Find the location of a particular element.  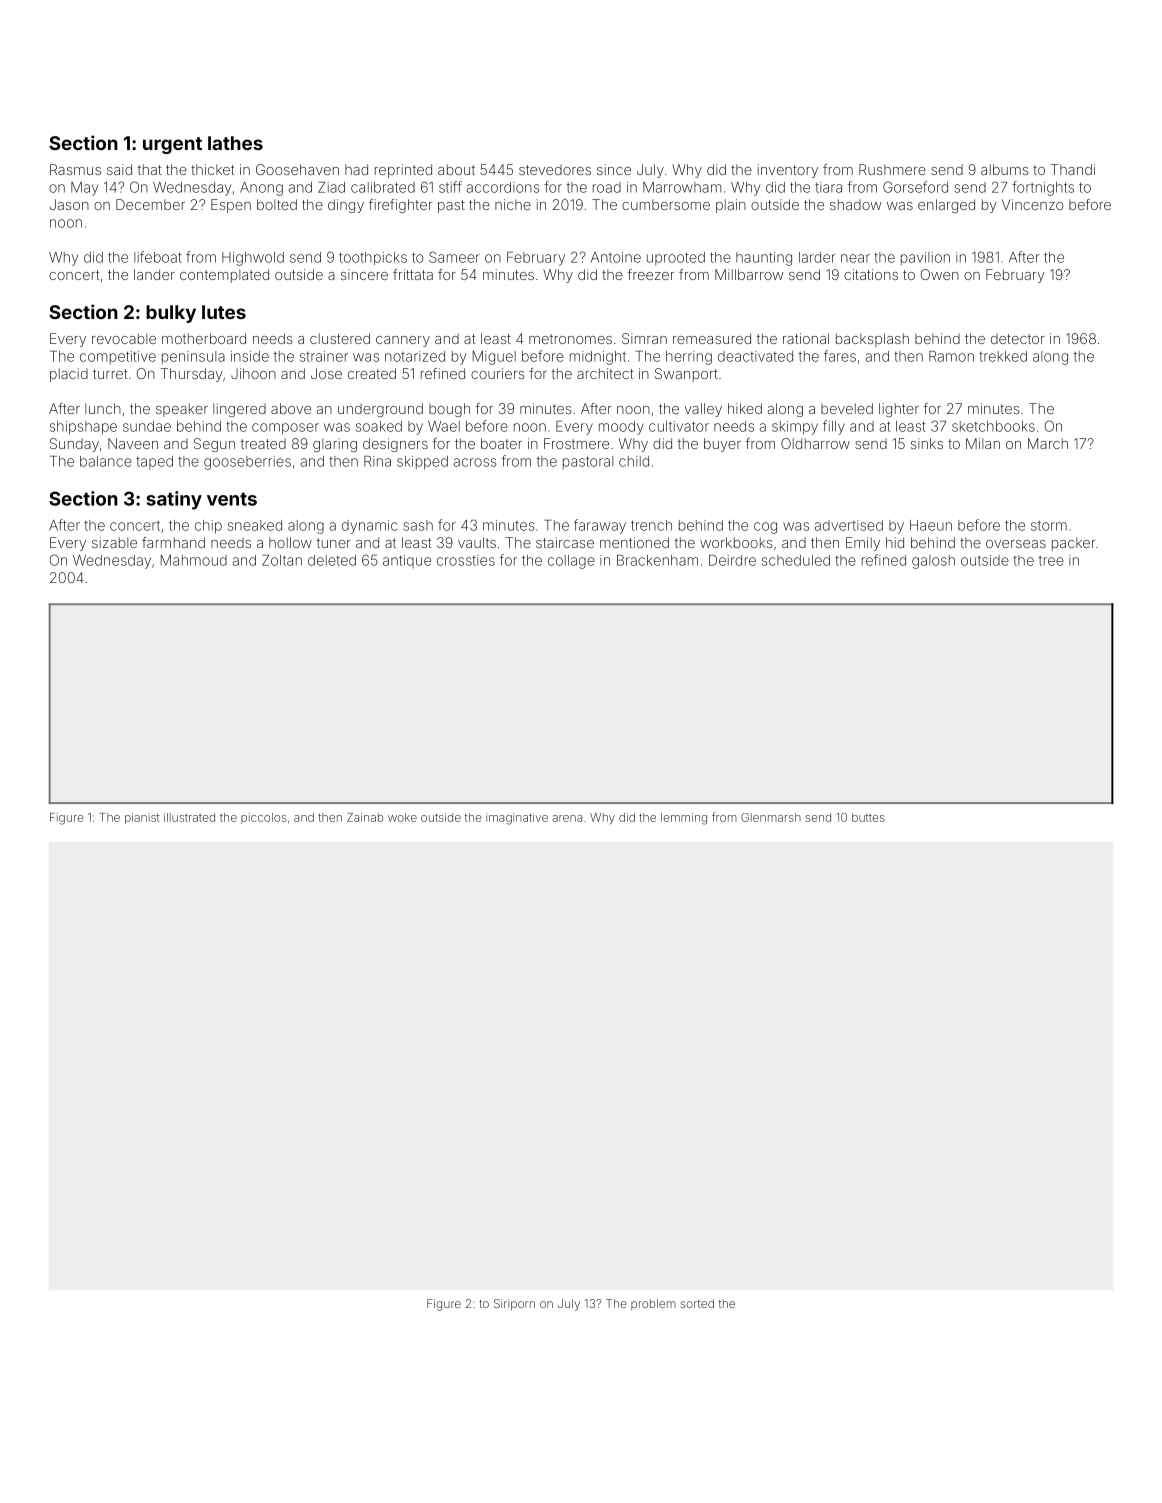

March is located at coordinates (1048, 443).
